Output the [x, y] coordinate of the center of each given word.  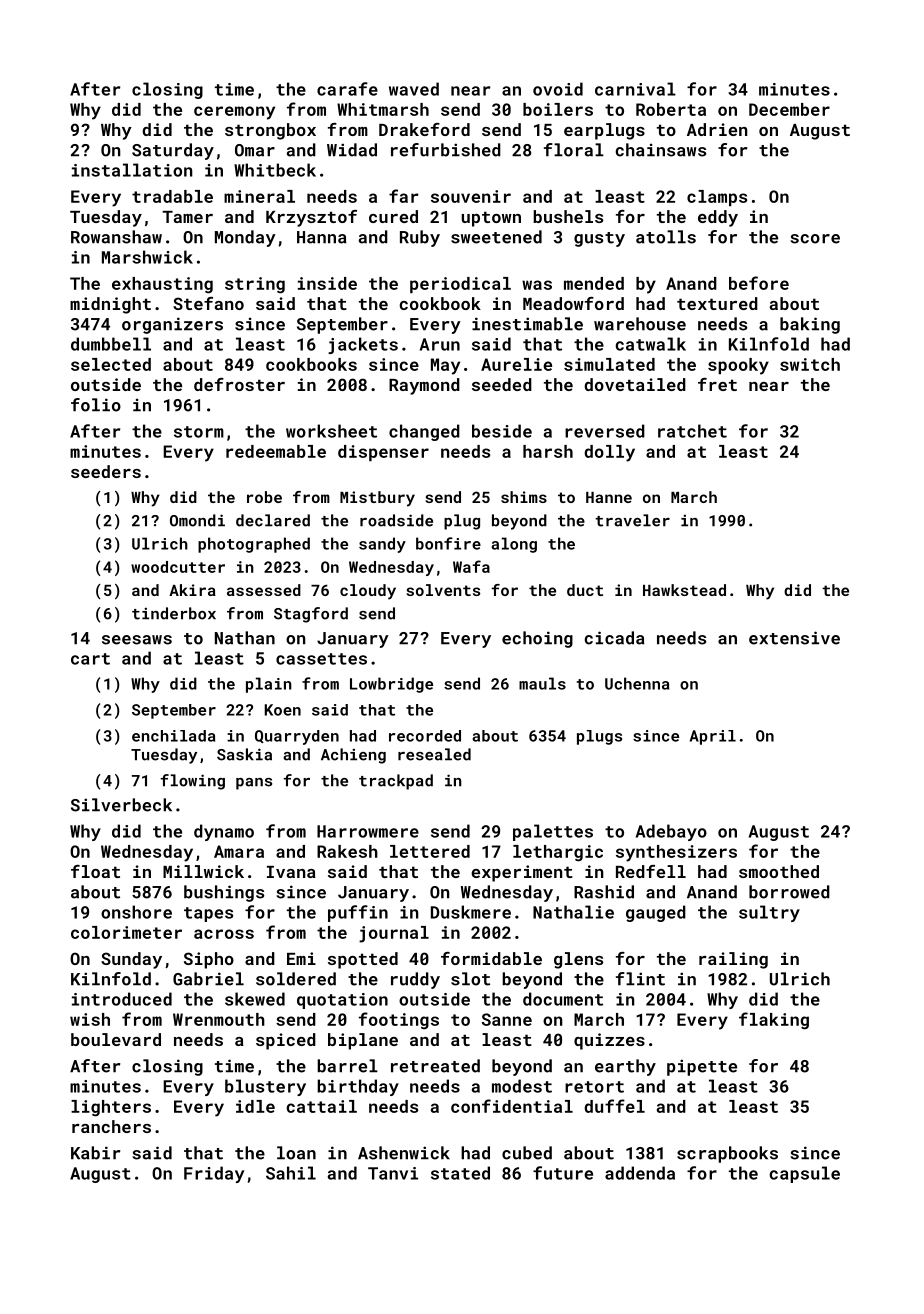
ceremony [234, 113]
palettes [553, 832]
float [95, 871]
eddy [718, 218]
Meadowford [573, 303]
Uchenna [637, 683]
